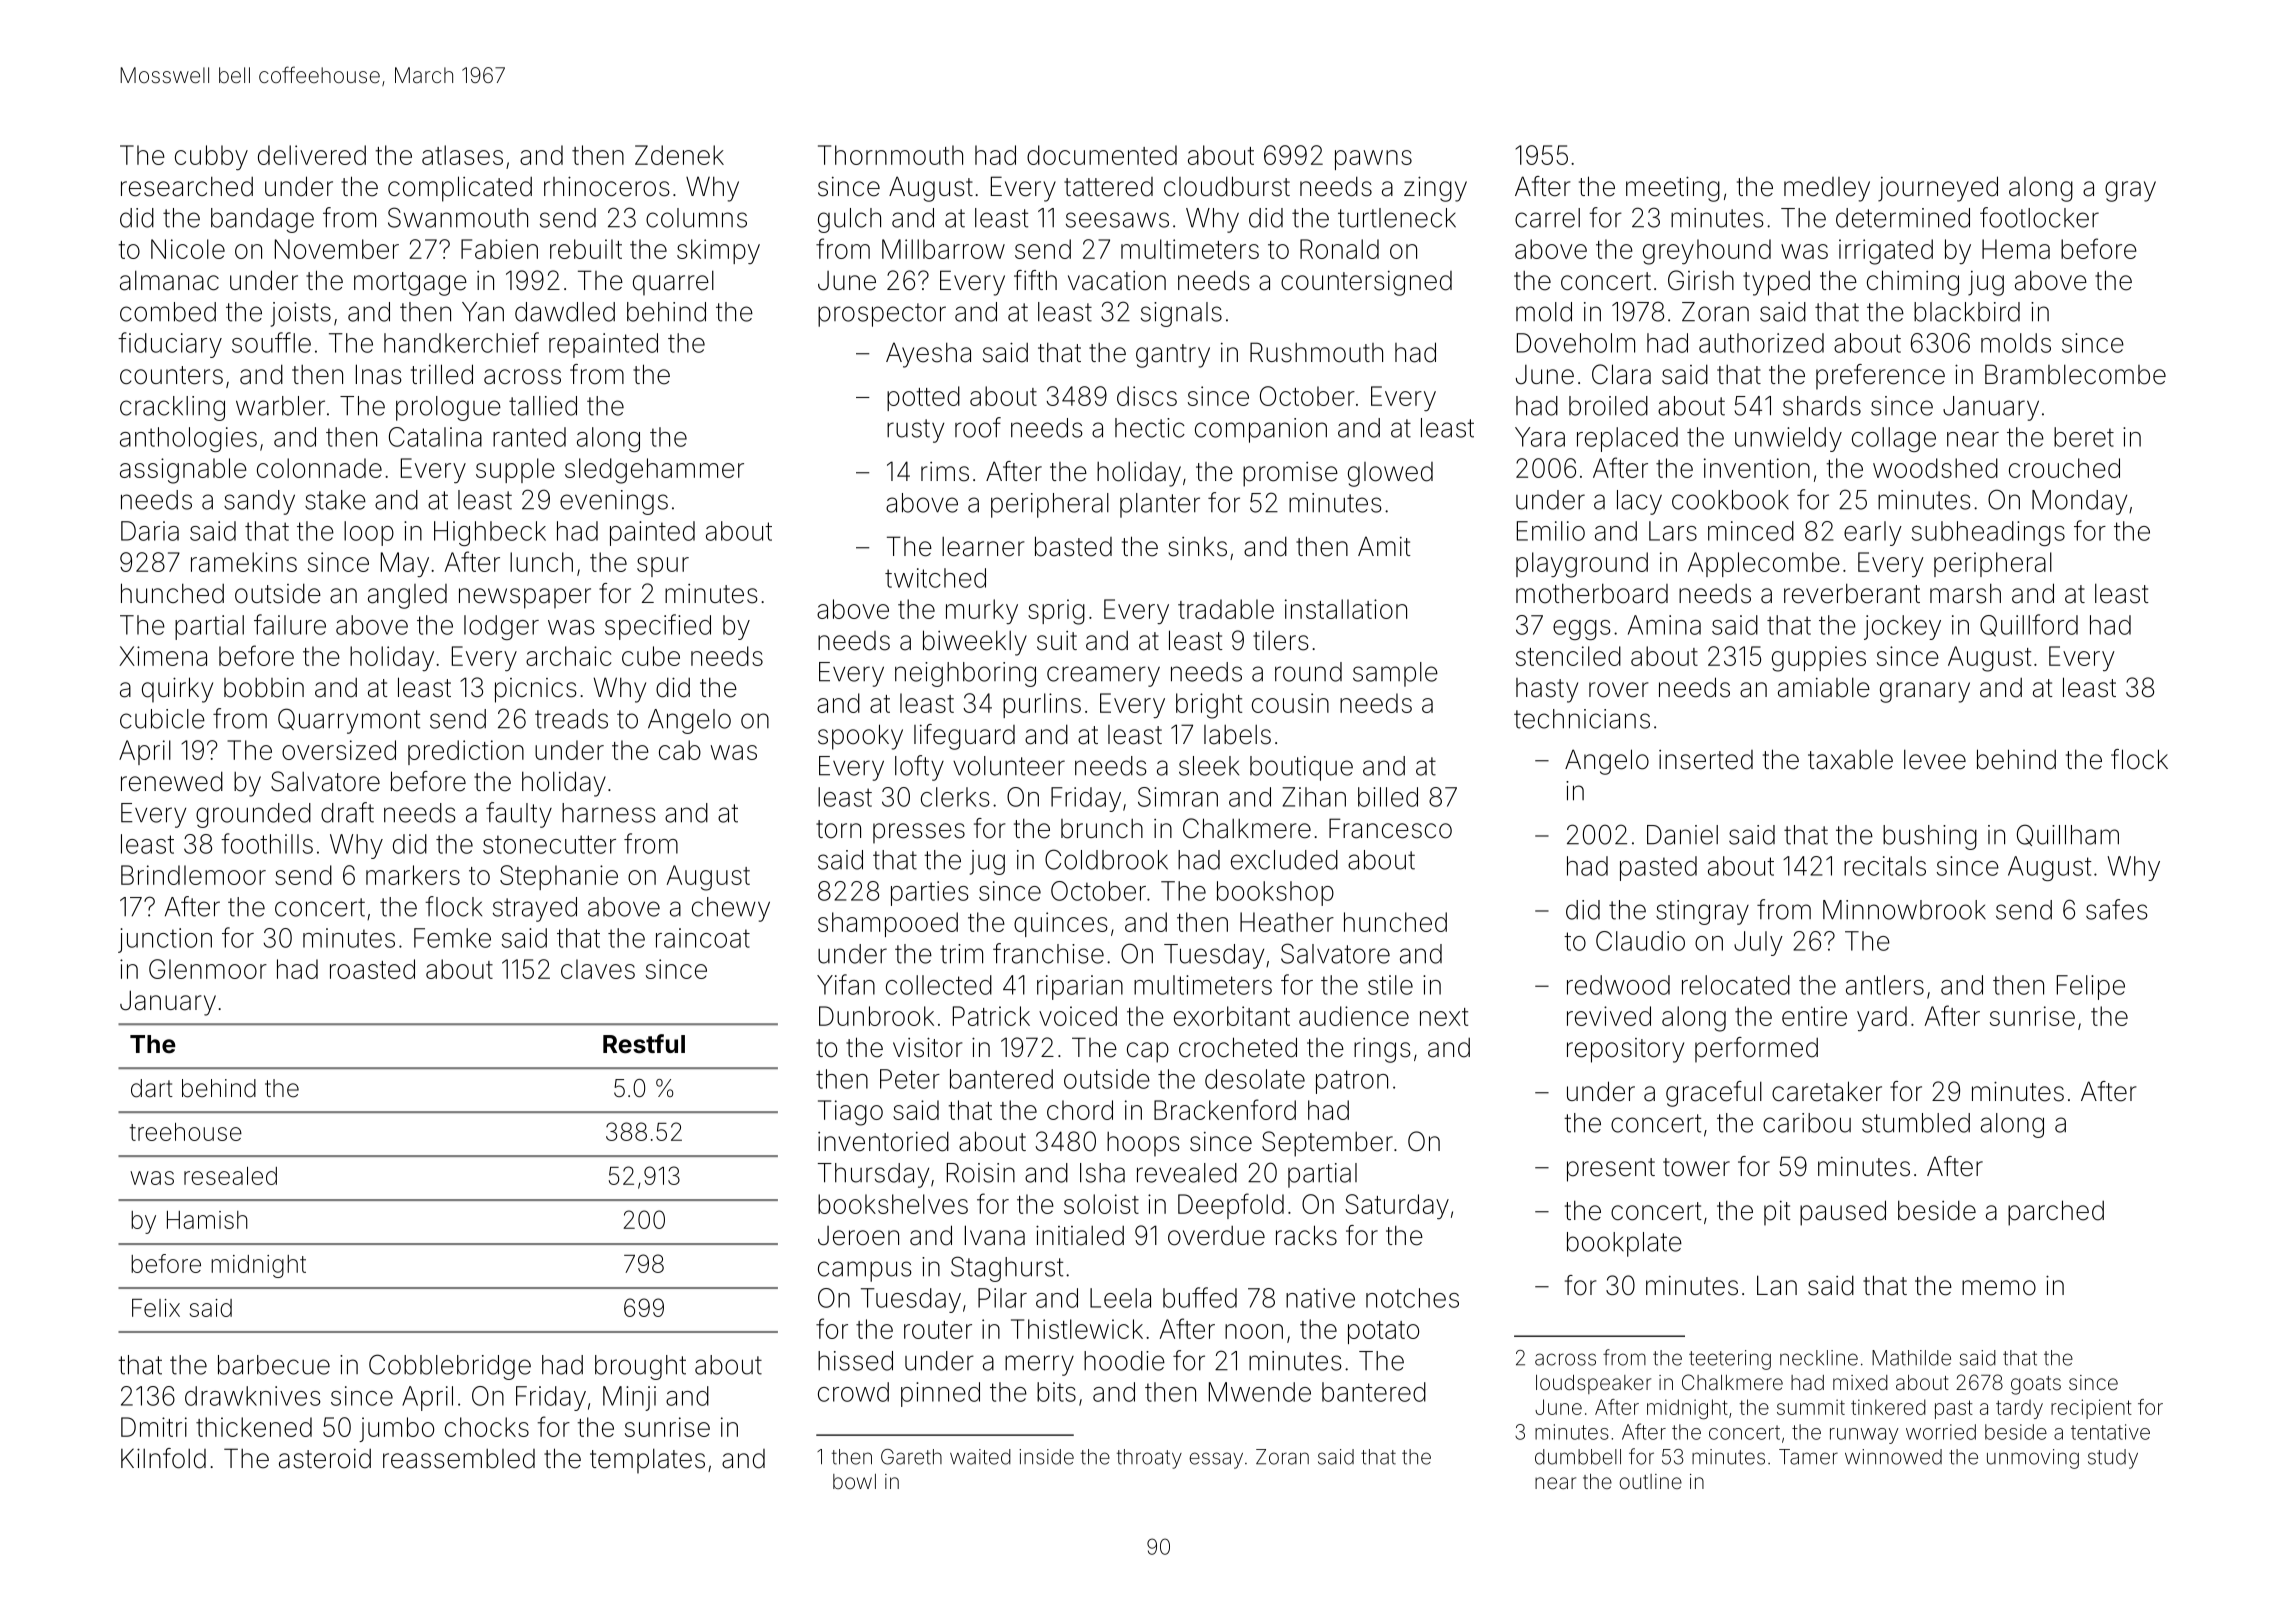 This screenshot has height=1620, width=2292. Describe the element at coordinates (1650, 1481) in the screenshot. I see `outline` at that location.
